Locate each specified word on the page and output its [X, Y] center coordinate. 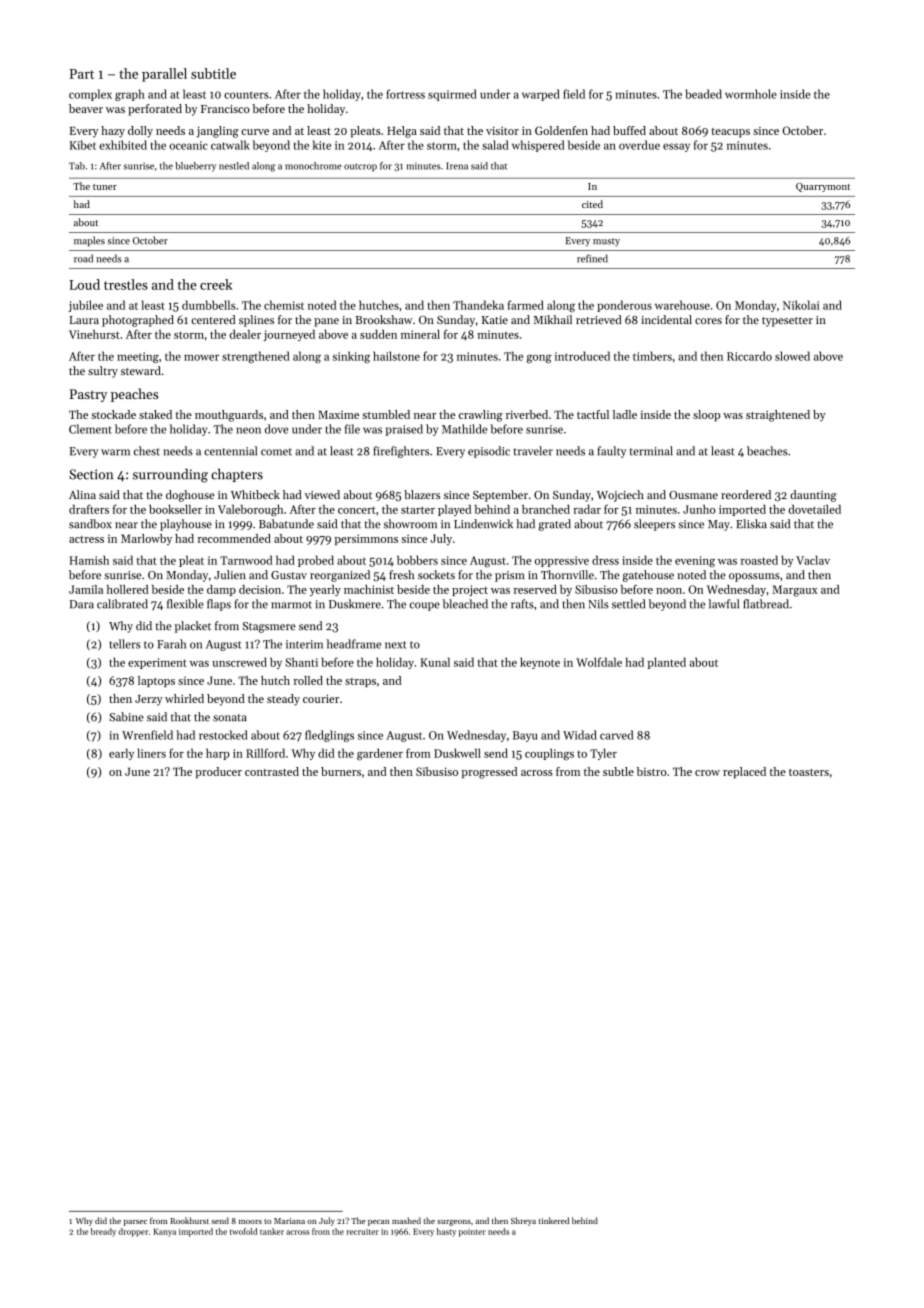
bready [103, 1232]
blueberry [195, 167]
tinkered [554, 1220]
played [454, 510]
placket [193, 627]
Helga [402, 132]
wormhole [751, 94]
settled [628, 604]
